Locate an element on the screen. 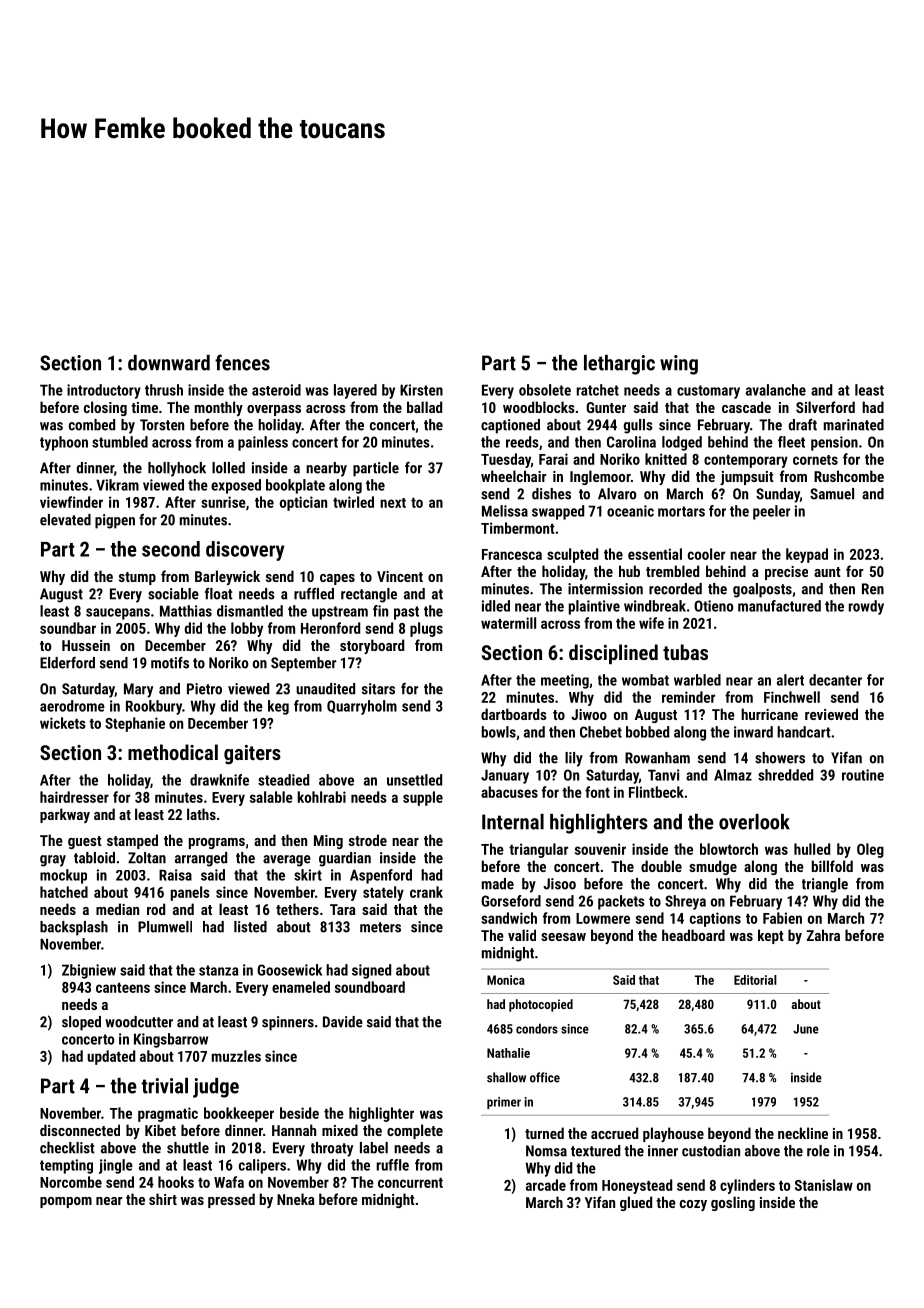 This screenshot has width=924, height=1308. avalanche is located at coordinates (776, 390).
